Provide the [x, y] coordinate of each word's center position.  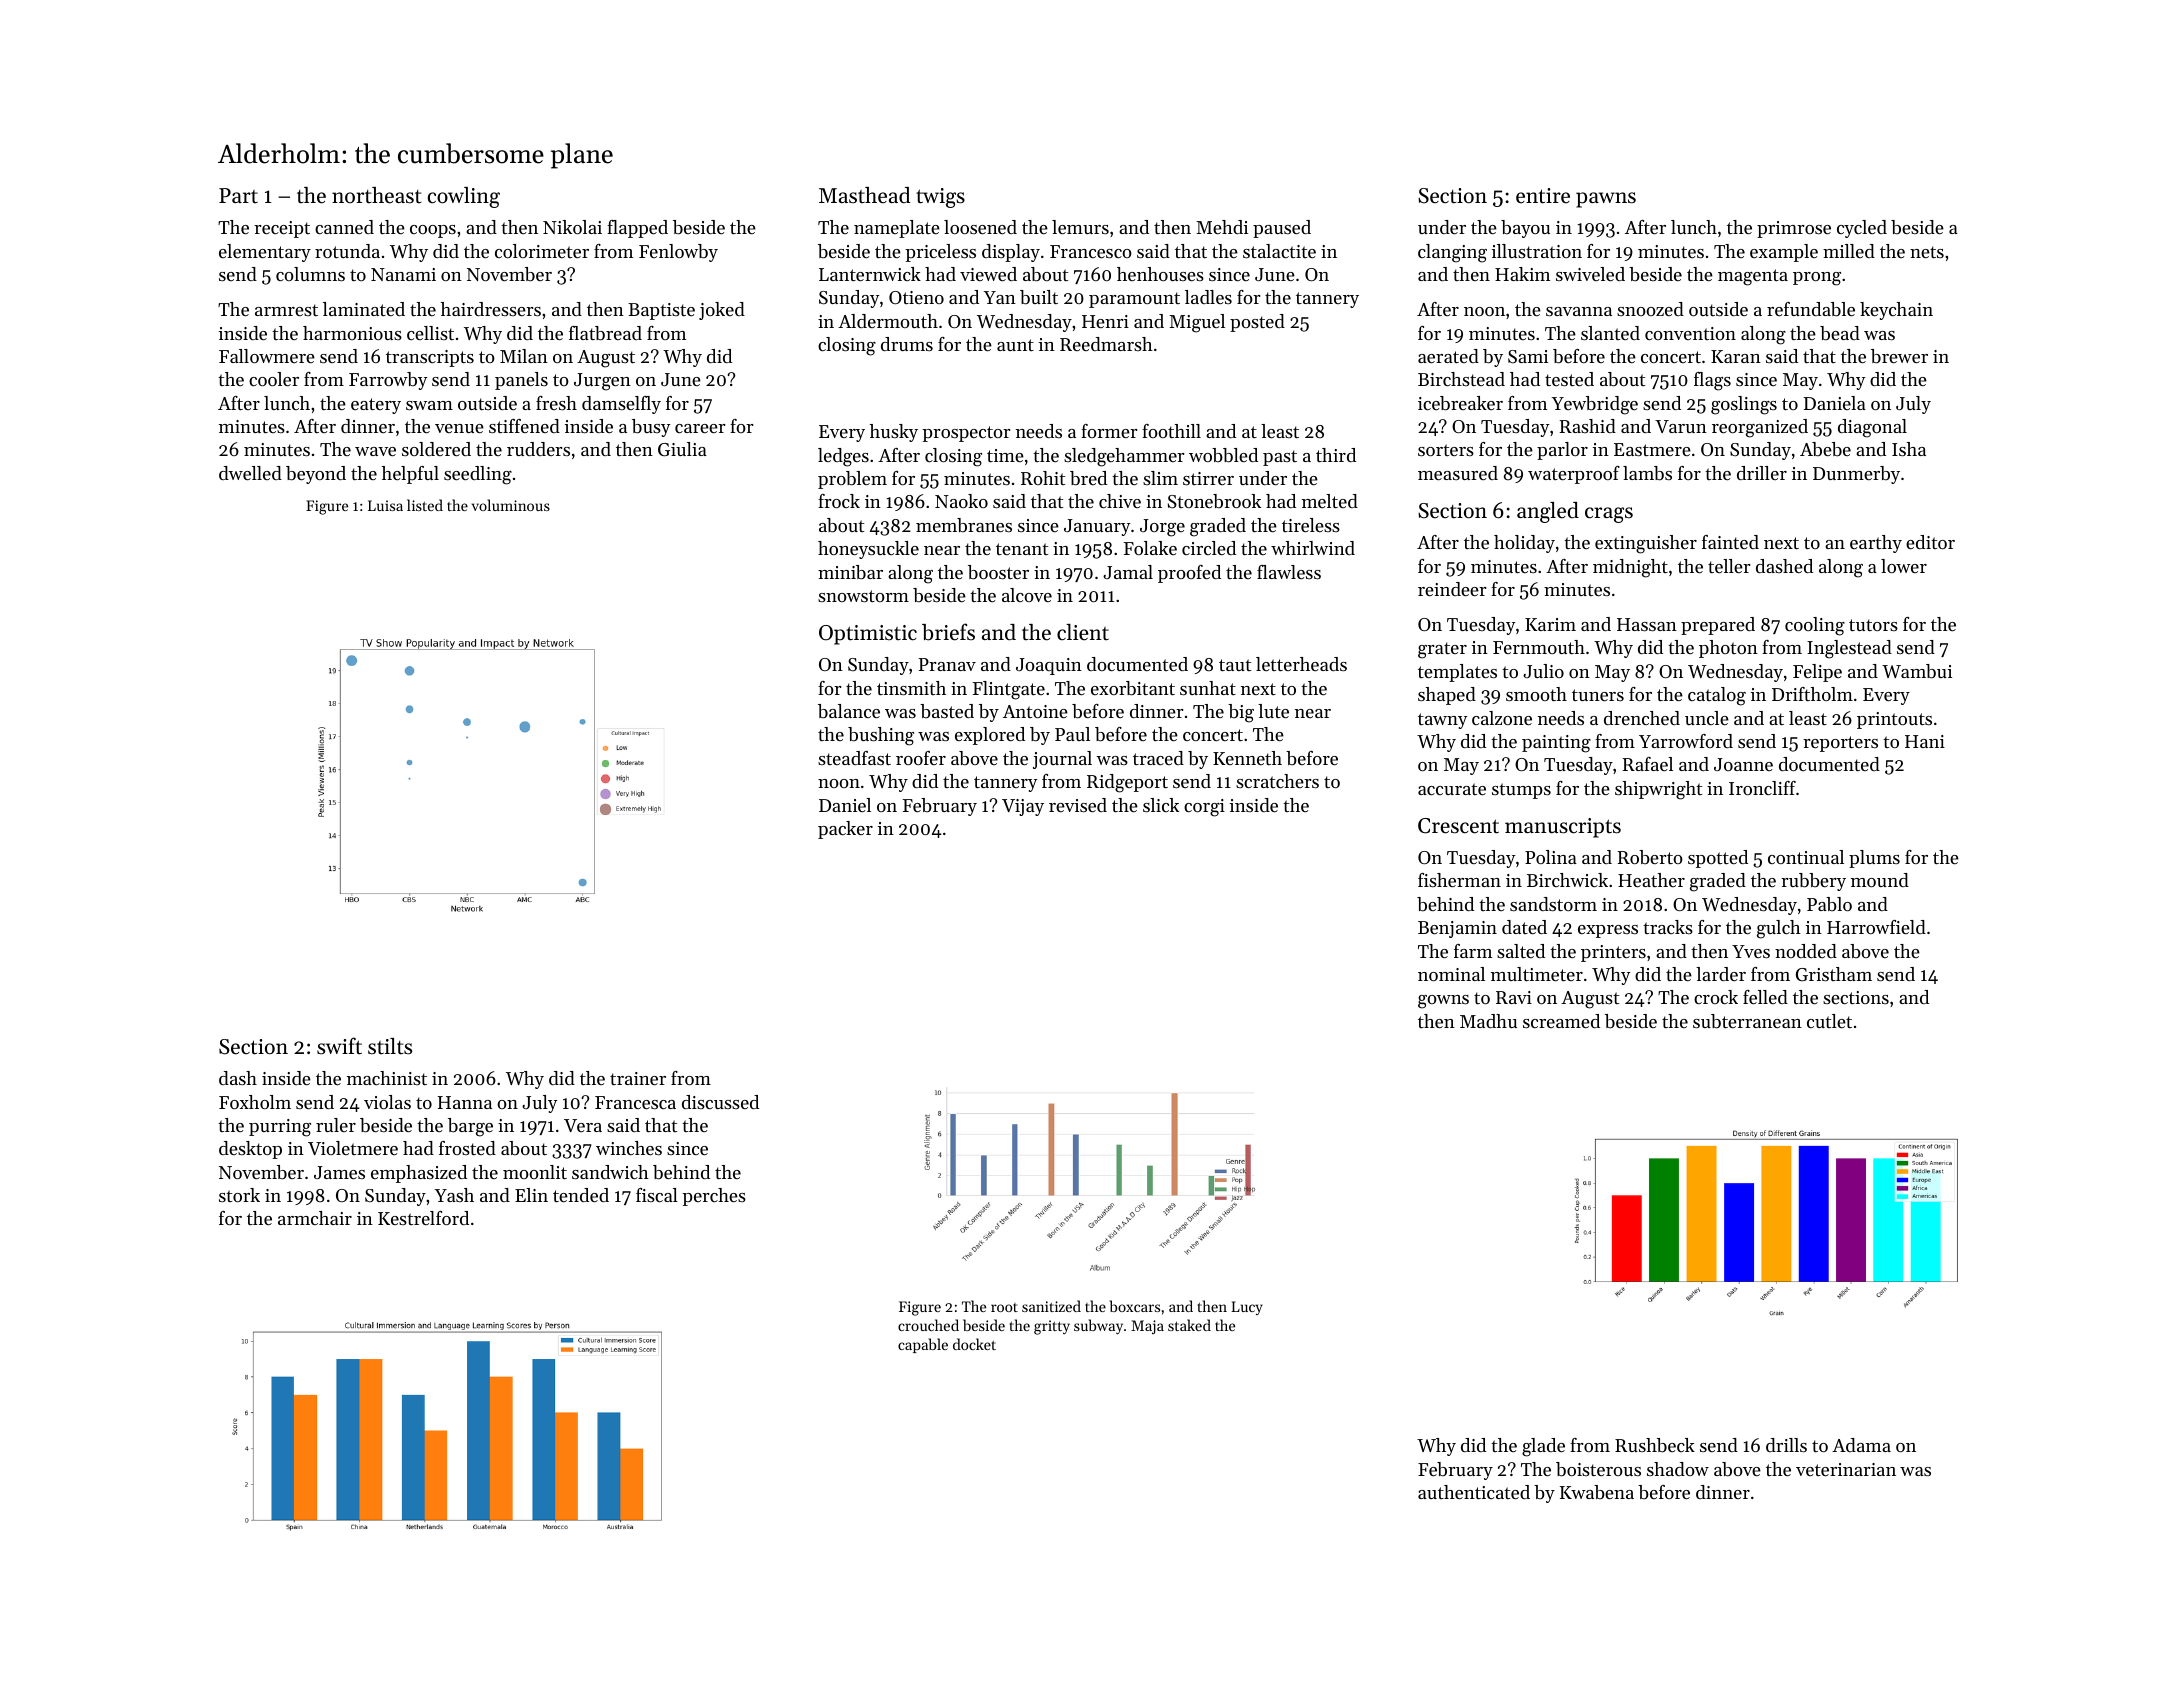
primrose [1794, 229]
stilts [390, 1046]
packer [845, 830]
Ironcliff [1762, 788]
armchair [315, 1218]
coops [433, 231]
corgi [1204, 808]
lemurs [1080, 227]
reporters [1840, 744]
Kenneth [1247, 758]
